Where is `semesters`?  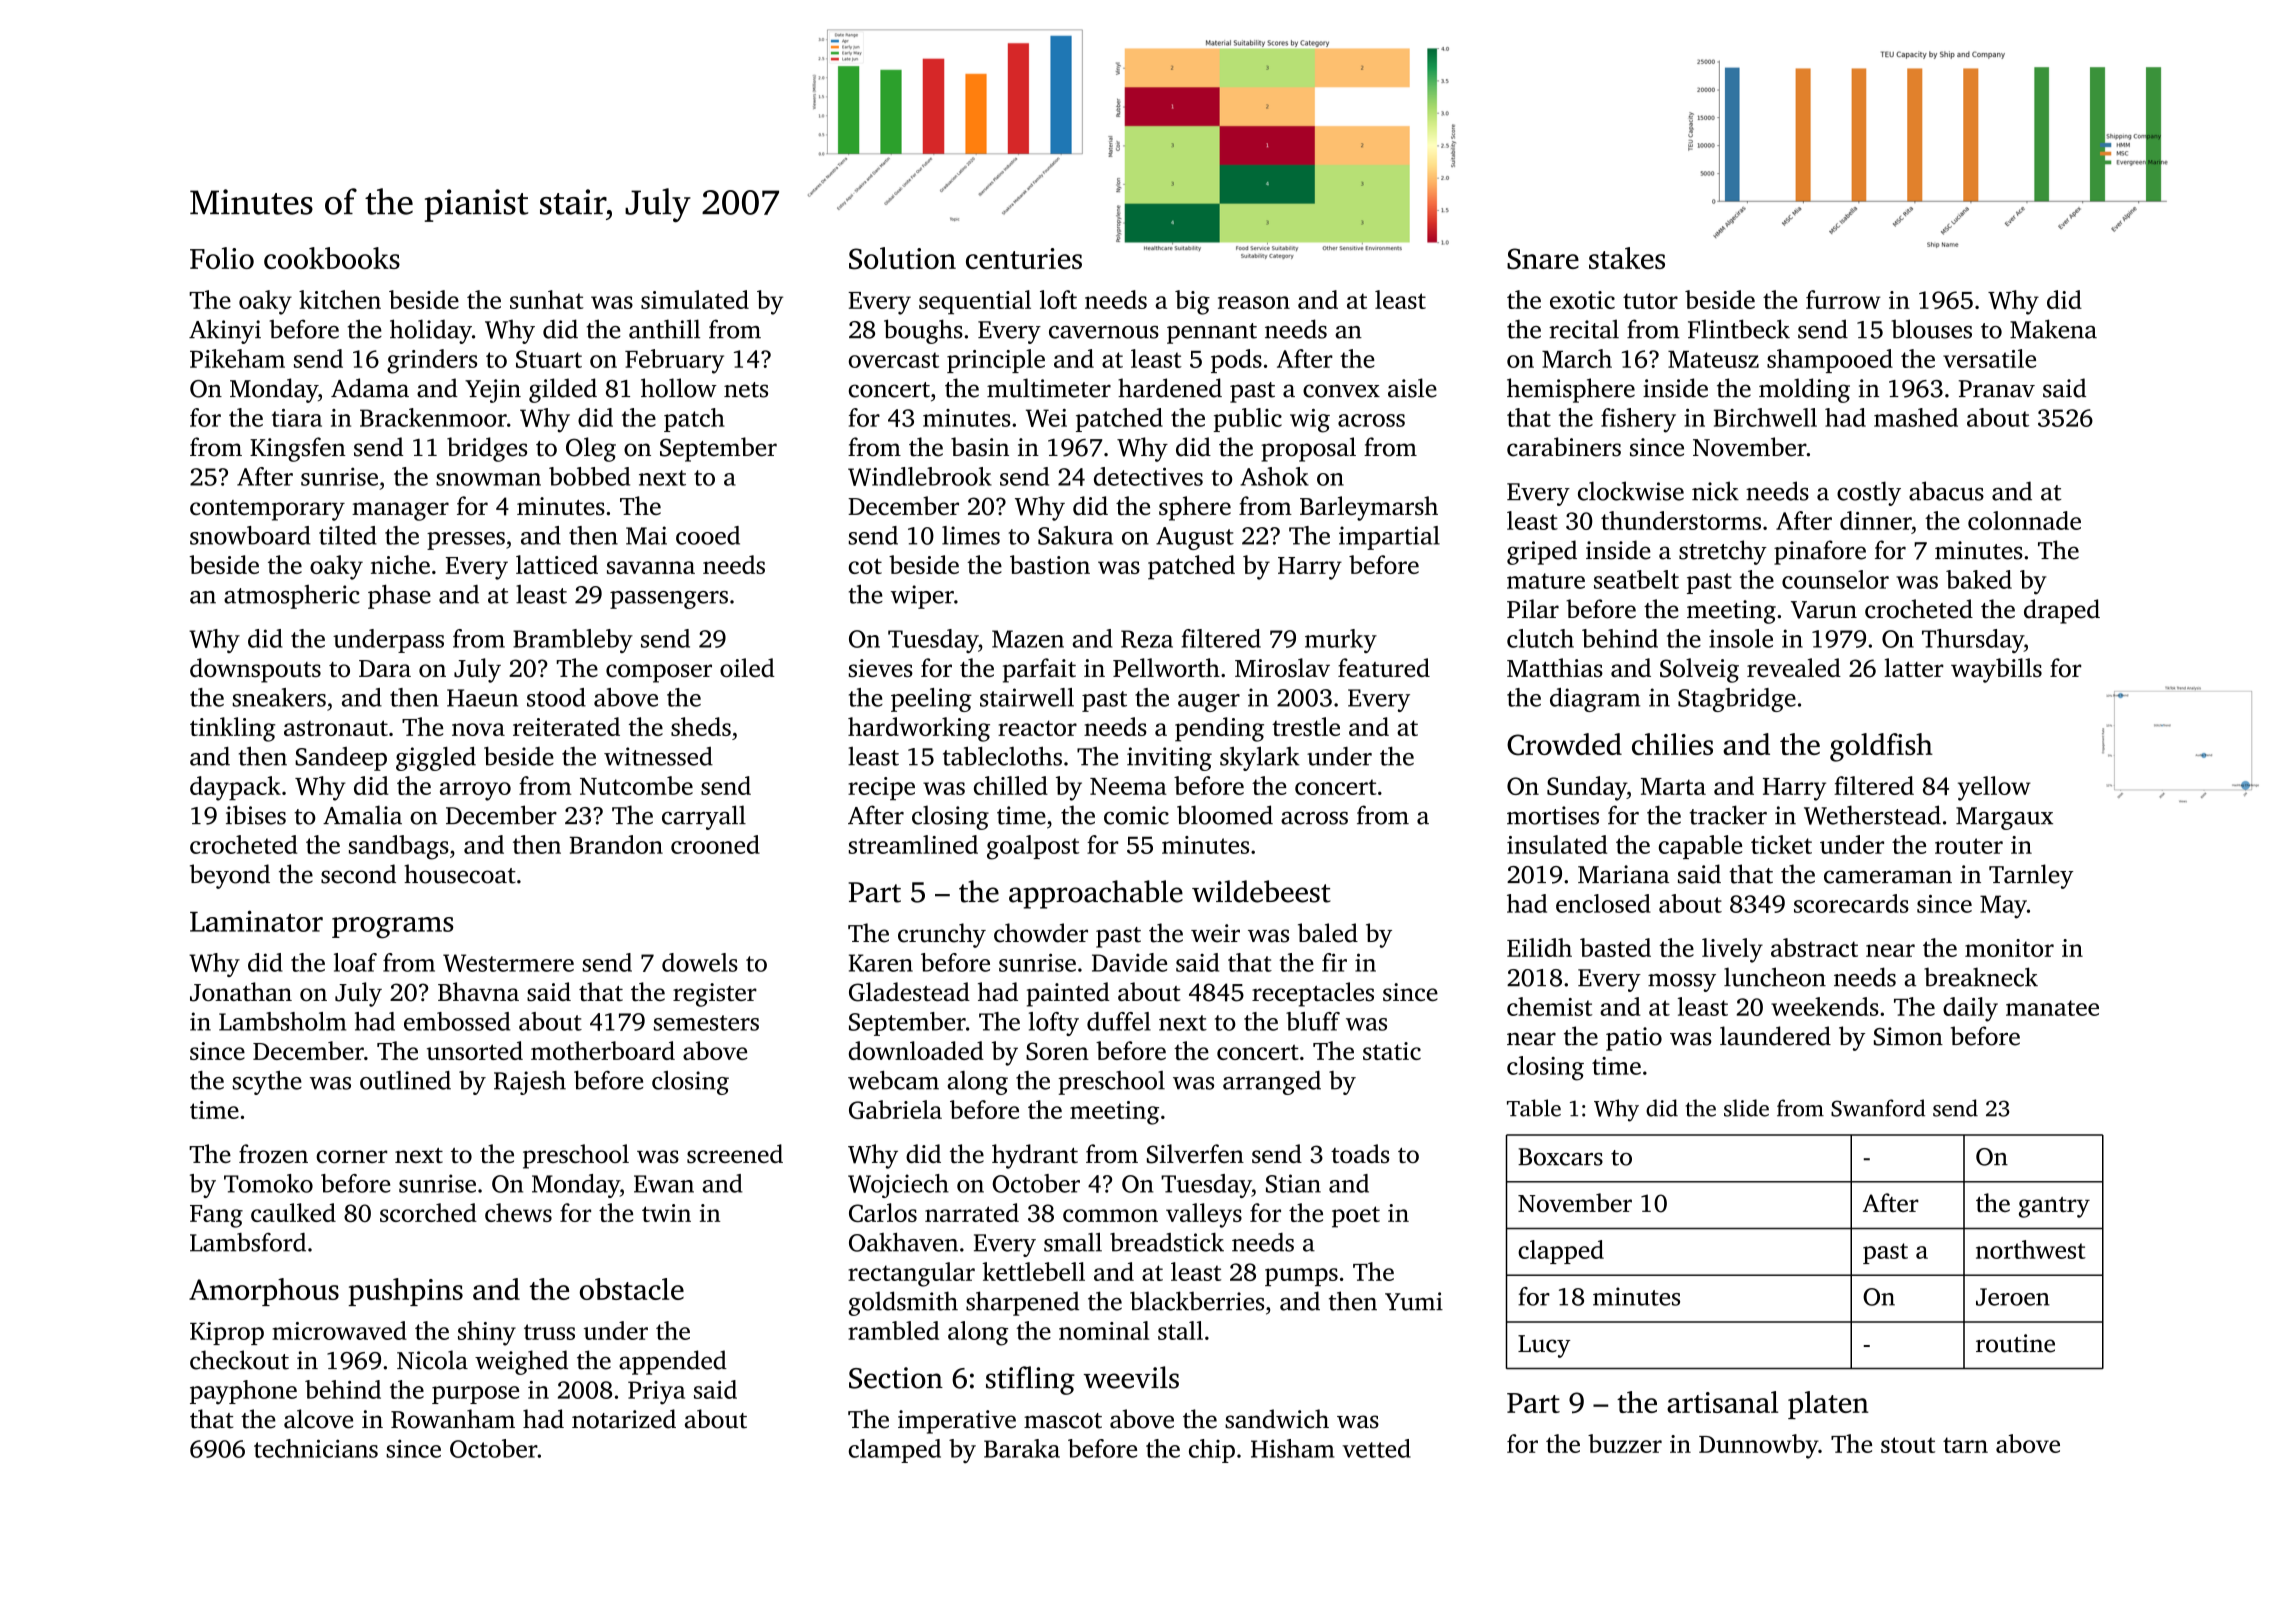
semesters is located at coordinates (706, 1023).
